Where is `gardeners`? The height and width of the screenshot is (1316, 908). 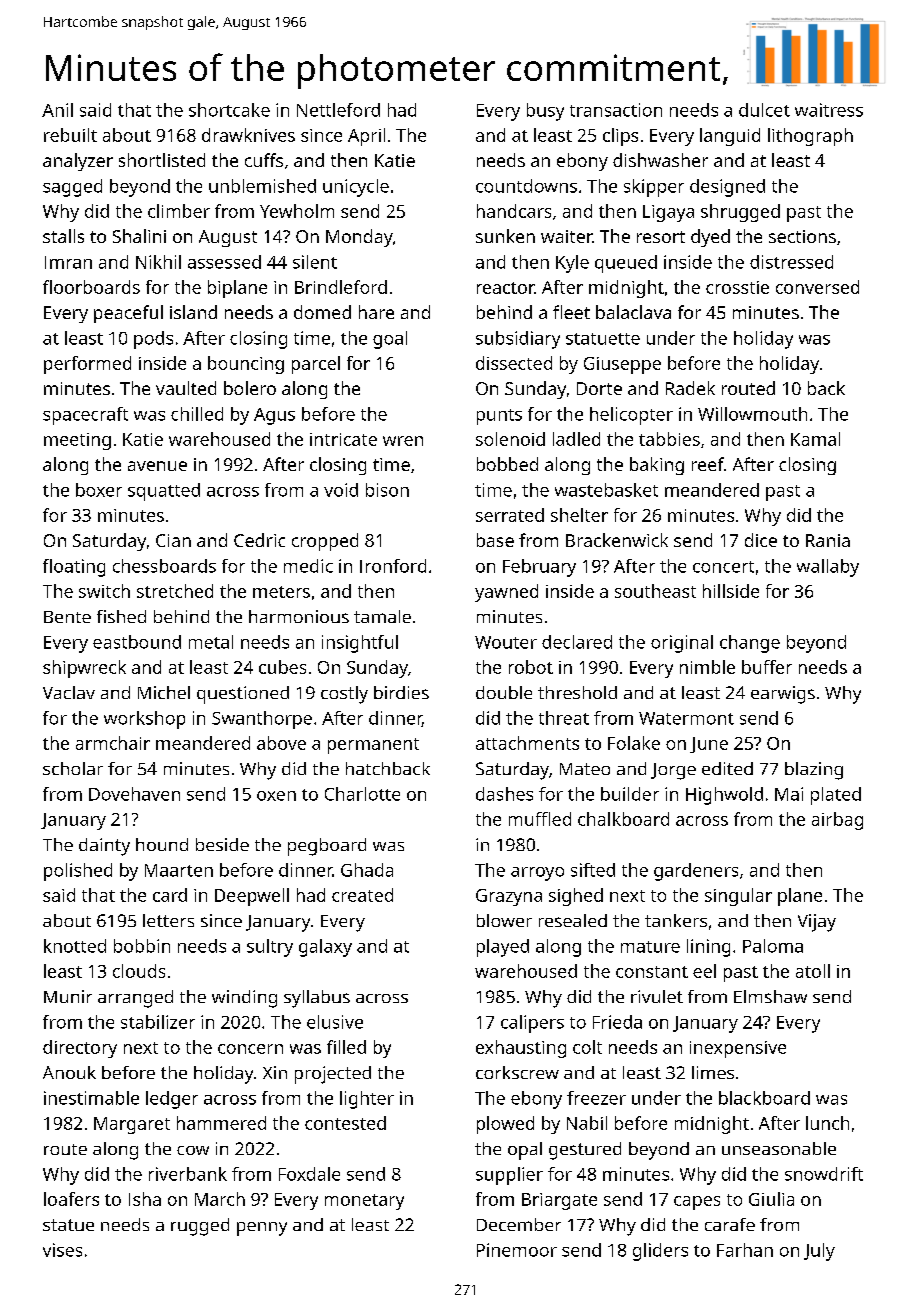 gardeners is located at coordinates (696, 872).
